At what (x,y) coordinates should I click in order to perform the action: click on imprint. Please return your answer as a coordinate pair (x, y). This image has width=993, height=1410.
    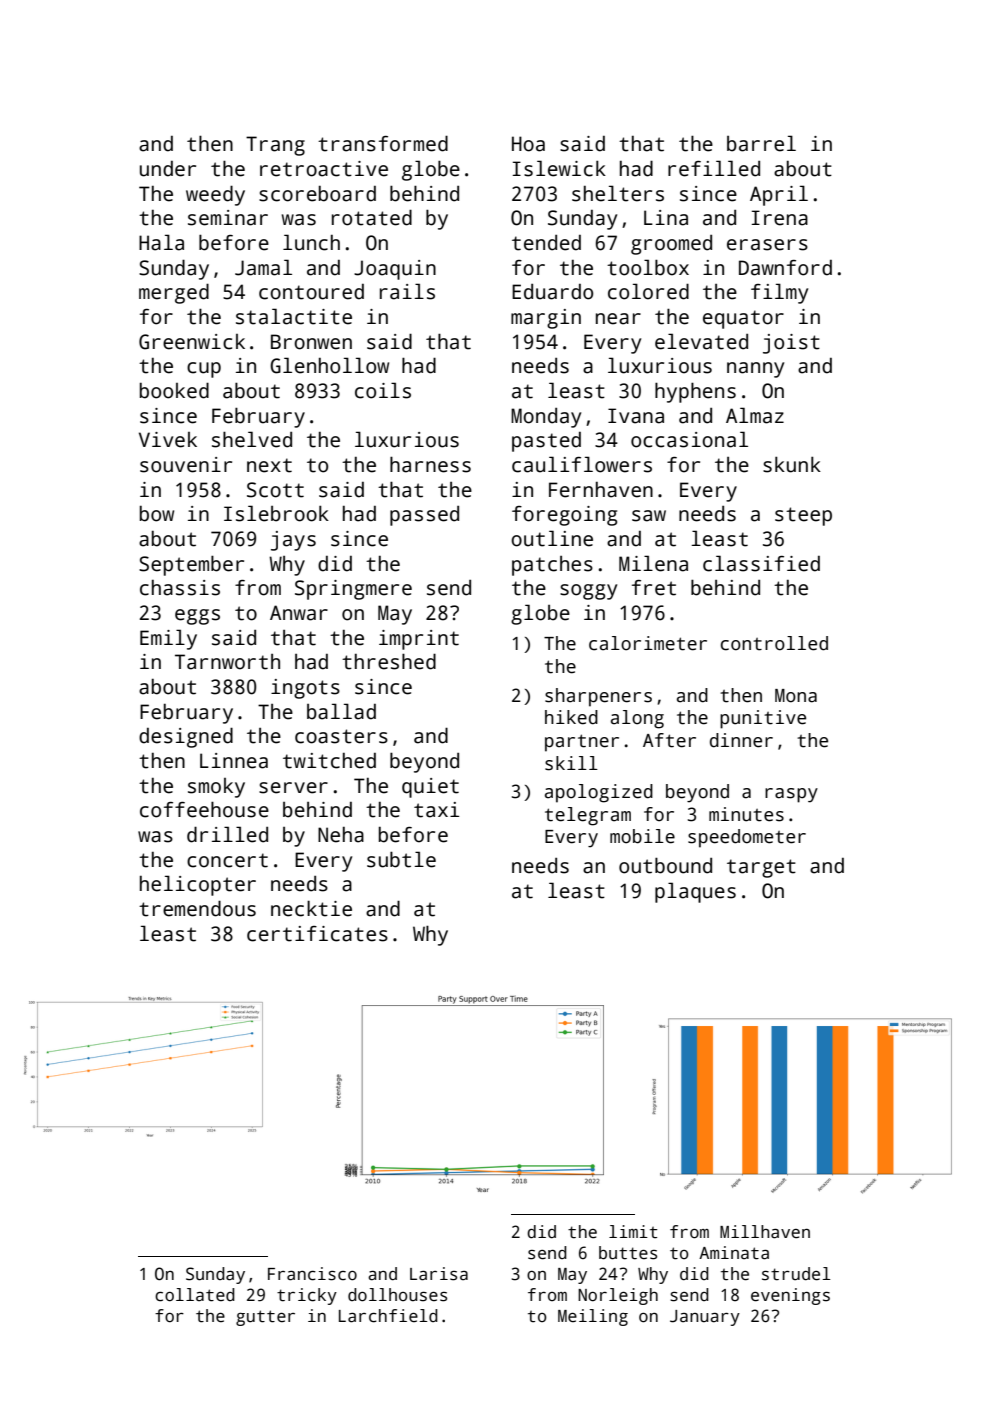
    Looking at the image, I should click on (419, 640).
